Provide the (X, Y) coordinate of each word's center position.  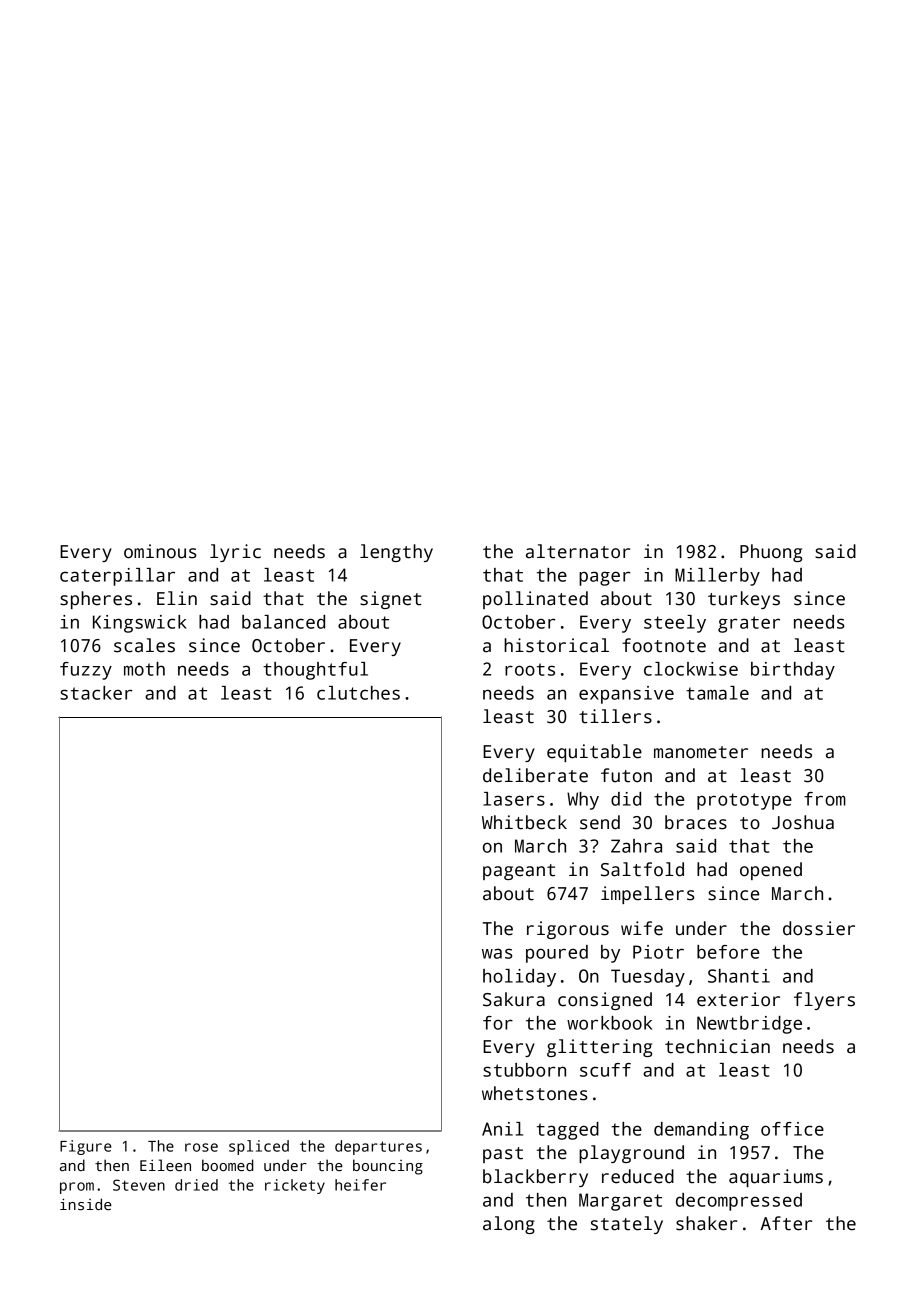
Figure (85, 1147)
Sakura (514, 999)
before (728, 952)
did (626, 799)
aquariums (776, 1178)
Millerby (717, 577)
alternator (578, 551)
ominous (160, 551)
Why (583, 801)
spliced (259, 1147)
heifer (360, 1185)
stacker (96, 693)
